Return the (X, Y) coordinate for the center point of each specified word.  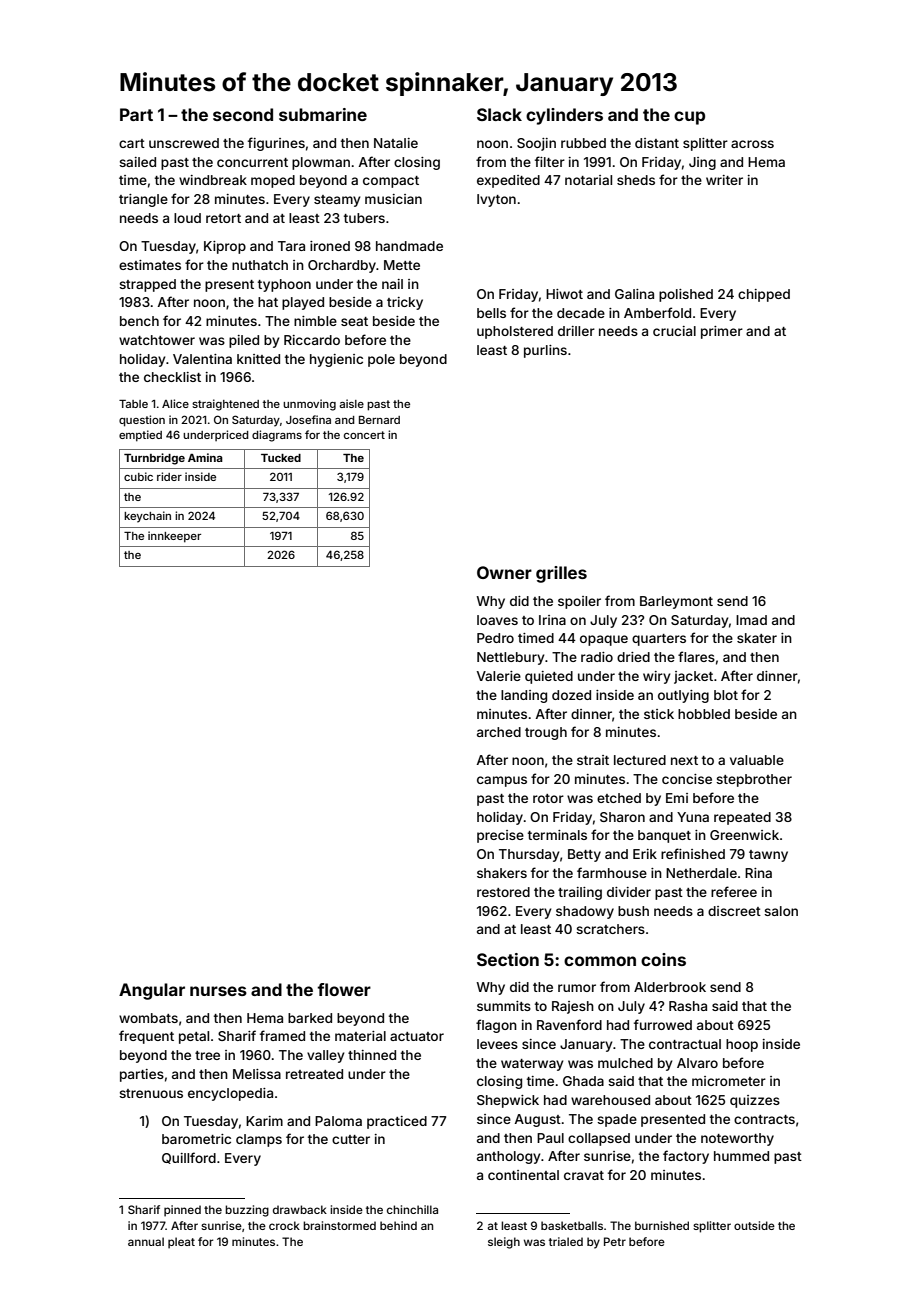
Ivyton (496, 200)
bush (633, 911)
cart (132, 143)
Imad (751, 620)
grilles (561, 574)
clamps (259, 1140)
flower (344, 989)
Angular (152, 991)
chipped (764, 295)
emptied (140, 436)
